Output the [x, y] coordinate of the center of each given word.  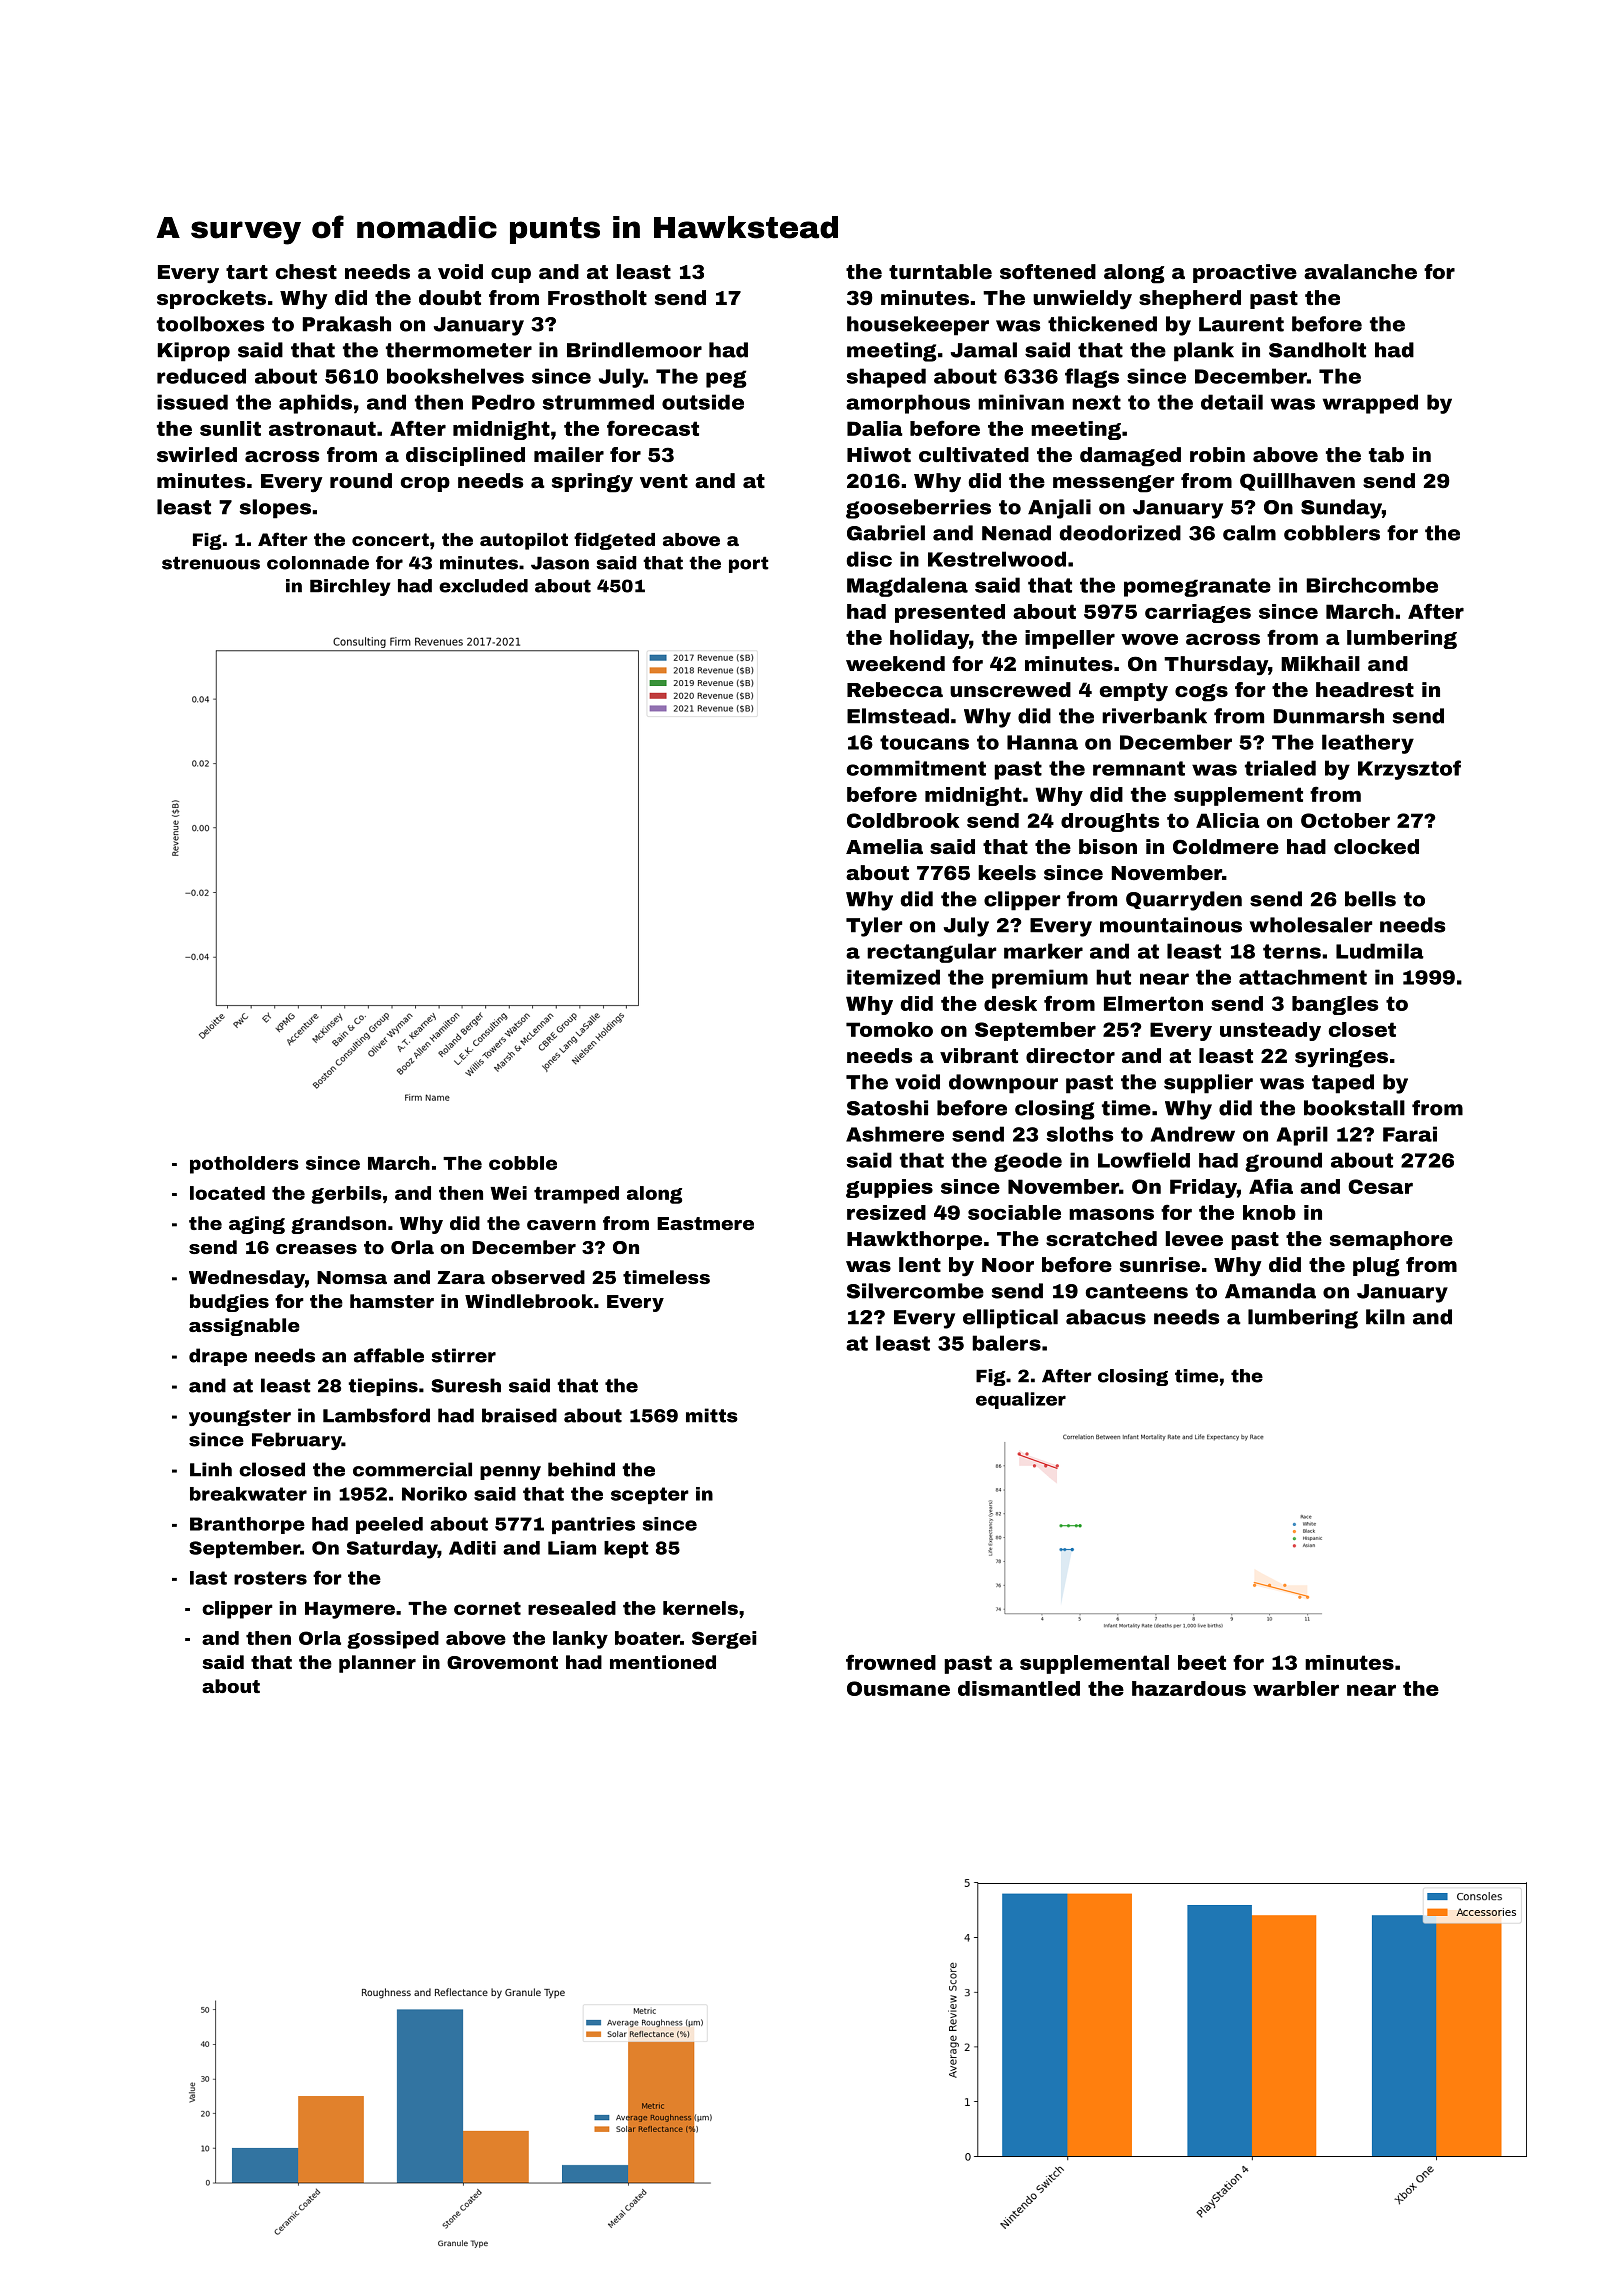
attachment [1303, 977]
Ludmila [1380, 951]
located [227, 1193]
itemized [893, 977]
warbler [1296, 1688]
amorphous [908, 404]
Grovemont [502, 1662]
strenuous [211, 563]
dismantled [1019, 1688]
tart [247, 272]
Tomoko [889, 1029]
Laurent [1241, 324]
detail [1232, 402]
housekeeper [918, 326]
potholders [244, 1165]
